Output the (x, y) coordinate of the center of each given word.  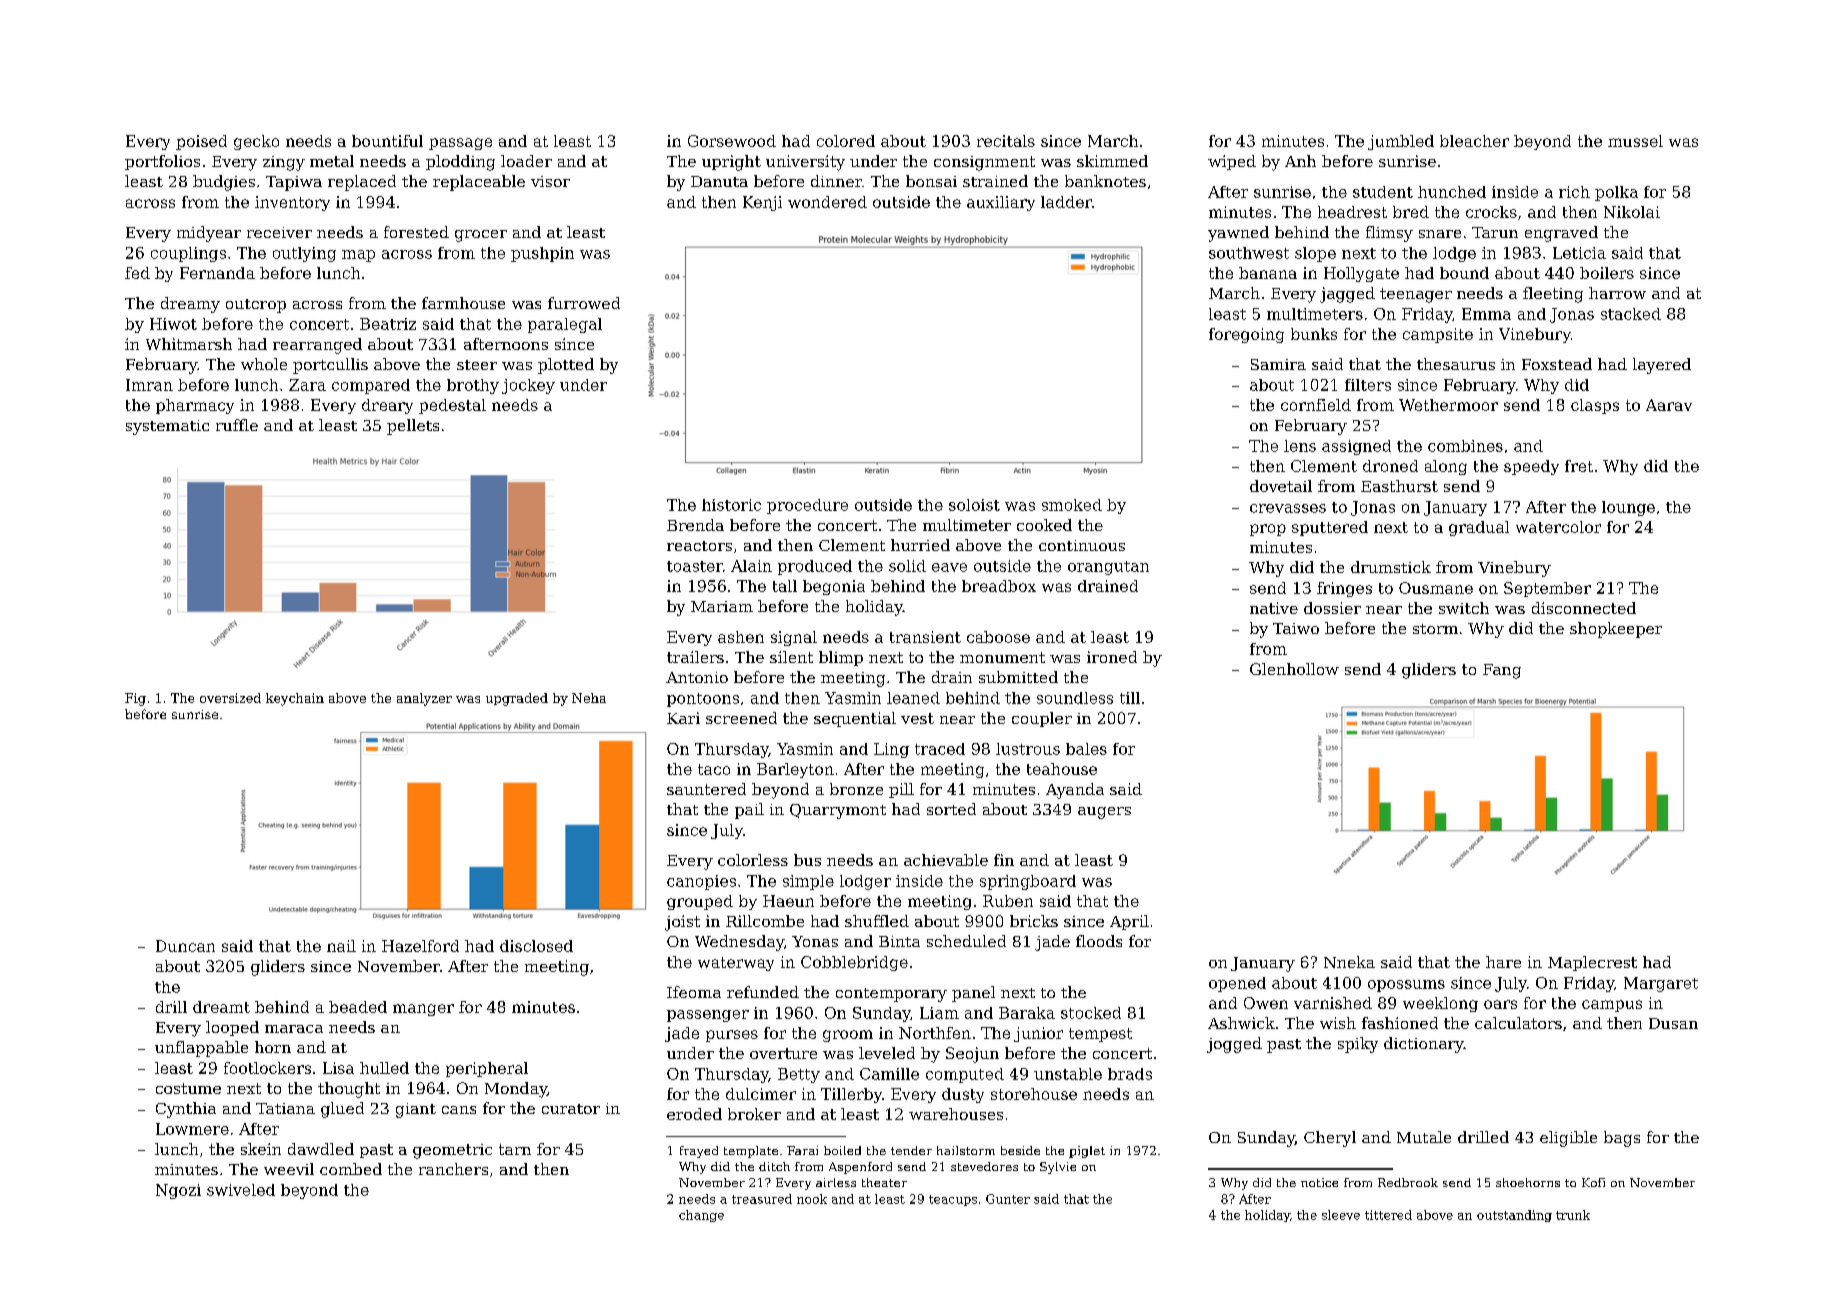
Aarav (1669, 405)
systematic (167, 427)
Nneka (1349, 962)
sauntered (706, 789)
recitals (1006, 141)
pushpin (542, 254)
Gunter (1008, 1199)
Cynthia (186, 1110)
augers (1104, 813)
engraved (1561, 234)
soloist (974, 505)
